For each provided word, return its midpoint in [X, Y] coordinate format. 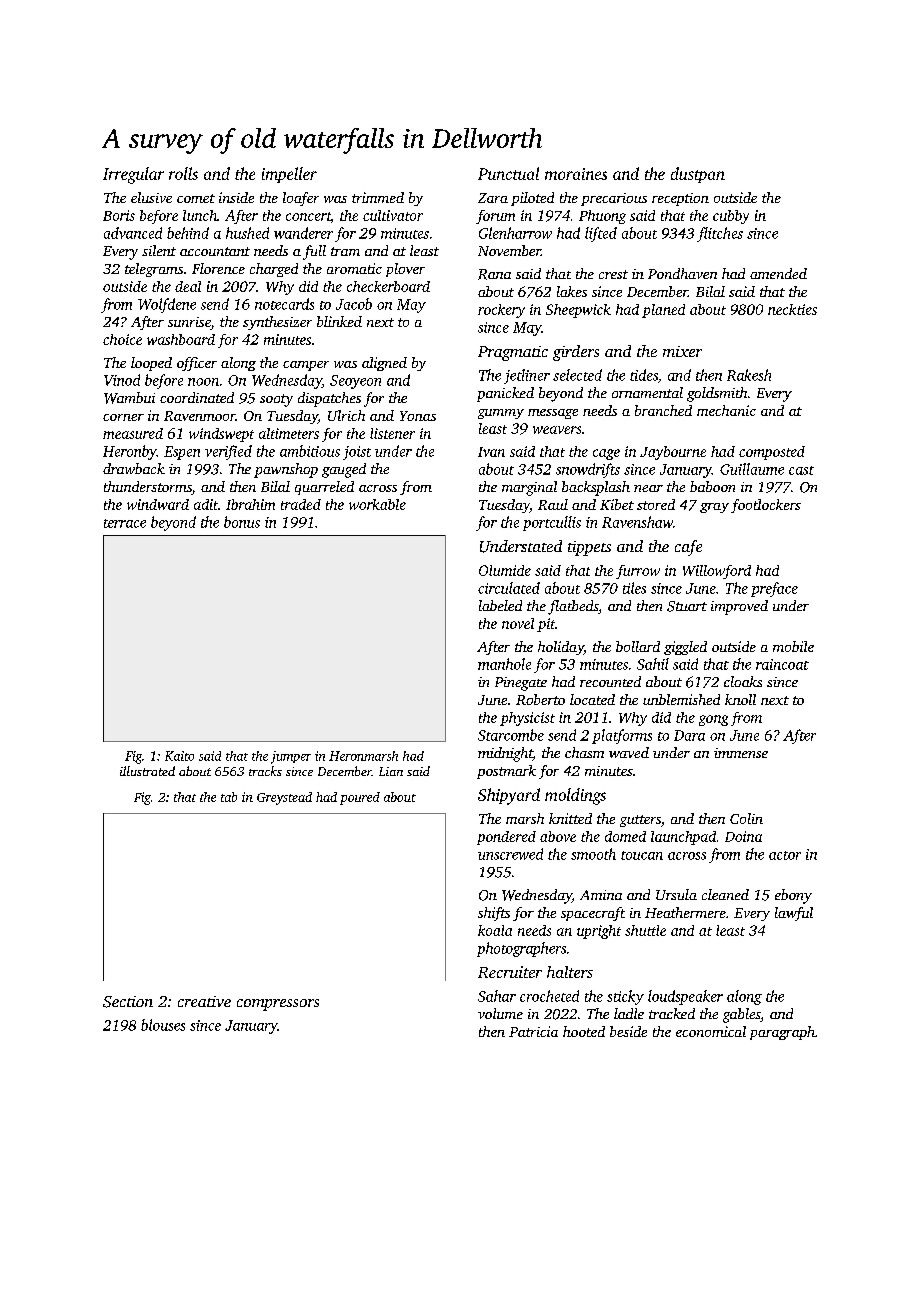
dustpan [698, 175]
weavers [557, 430]
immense [741, 753]
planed [663, 311]
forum [495, 217]
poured [360, 798]
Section [128, 1002]
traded [301, 504]
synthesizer [277, 323]
